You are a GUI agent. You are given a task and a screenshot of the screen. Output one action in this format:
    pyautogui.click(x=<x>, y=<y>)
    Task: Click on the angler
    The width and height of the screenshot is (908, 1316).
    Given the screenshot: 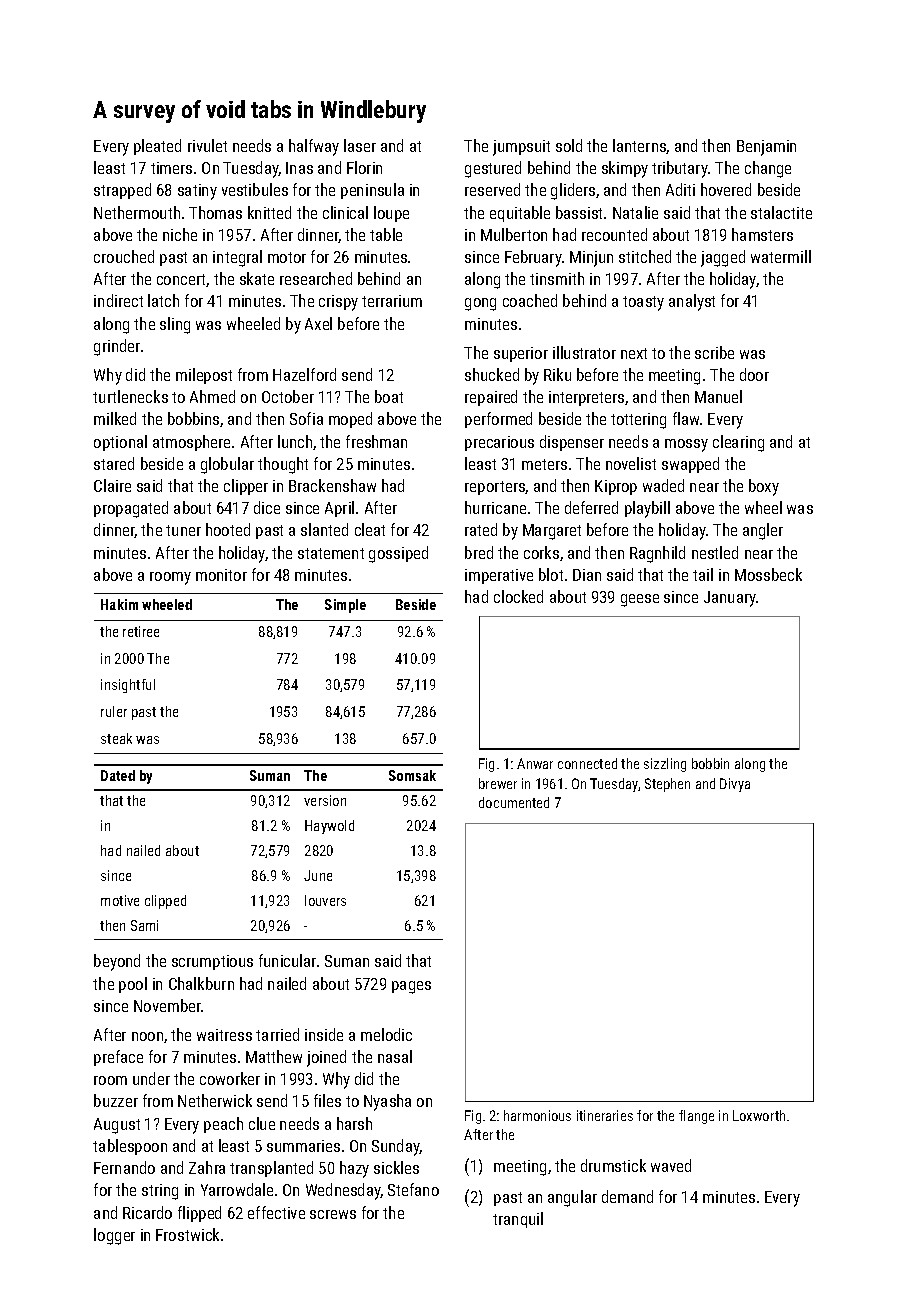 What is the action you would take?
    pyautogui.click(x=763, y=531)
